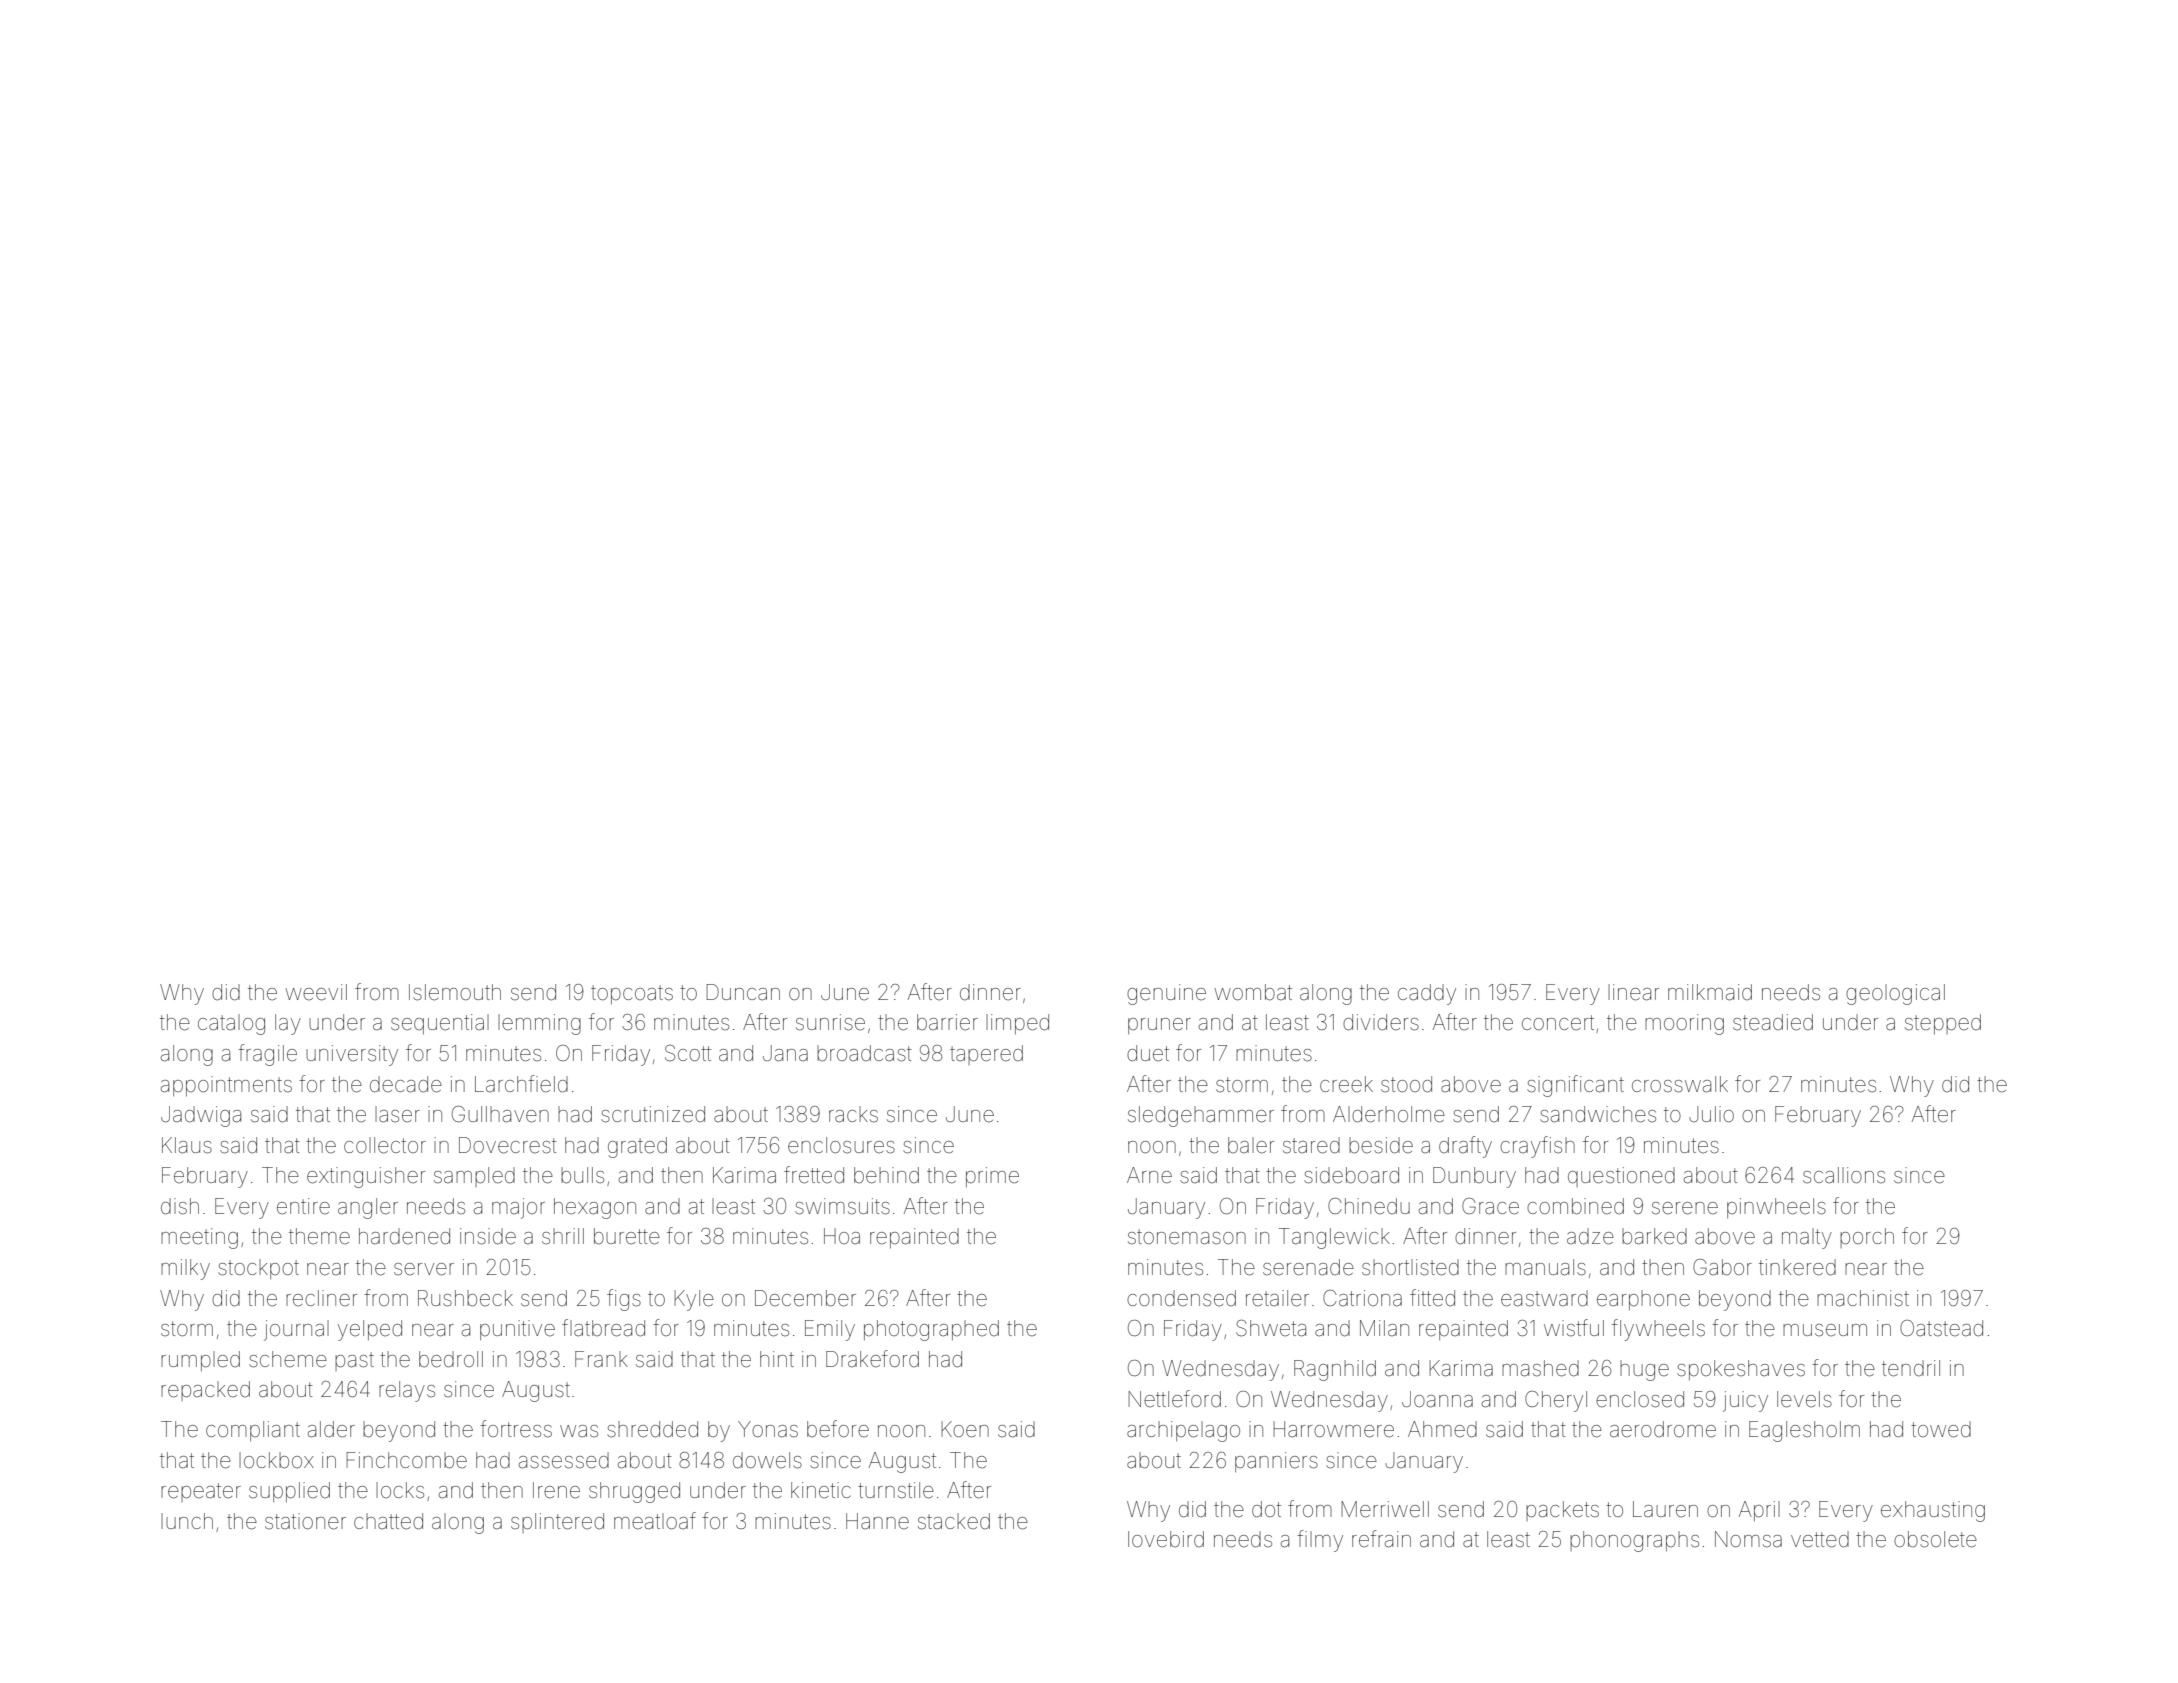 This screenshot has width=2178, height=1683. Describe the element at coordinates (187, 1521) in the screenshot. I see `lunch` at that location.
